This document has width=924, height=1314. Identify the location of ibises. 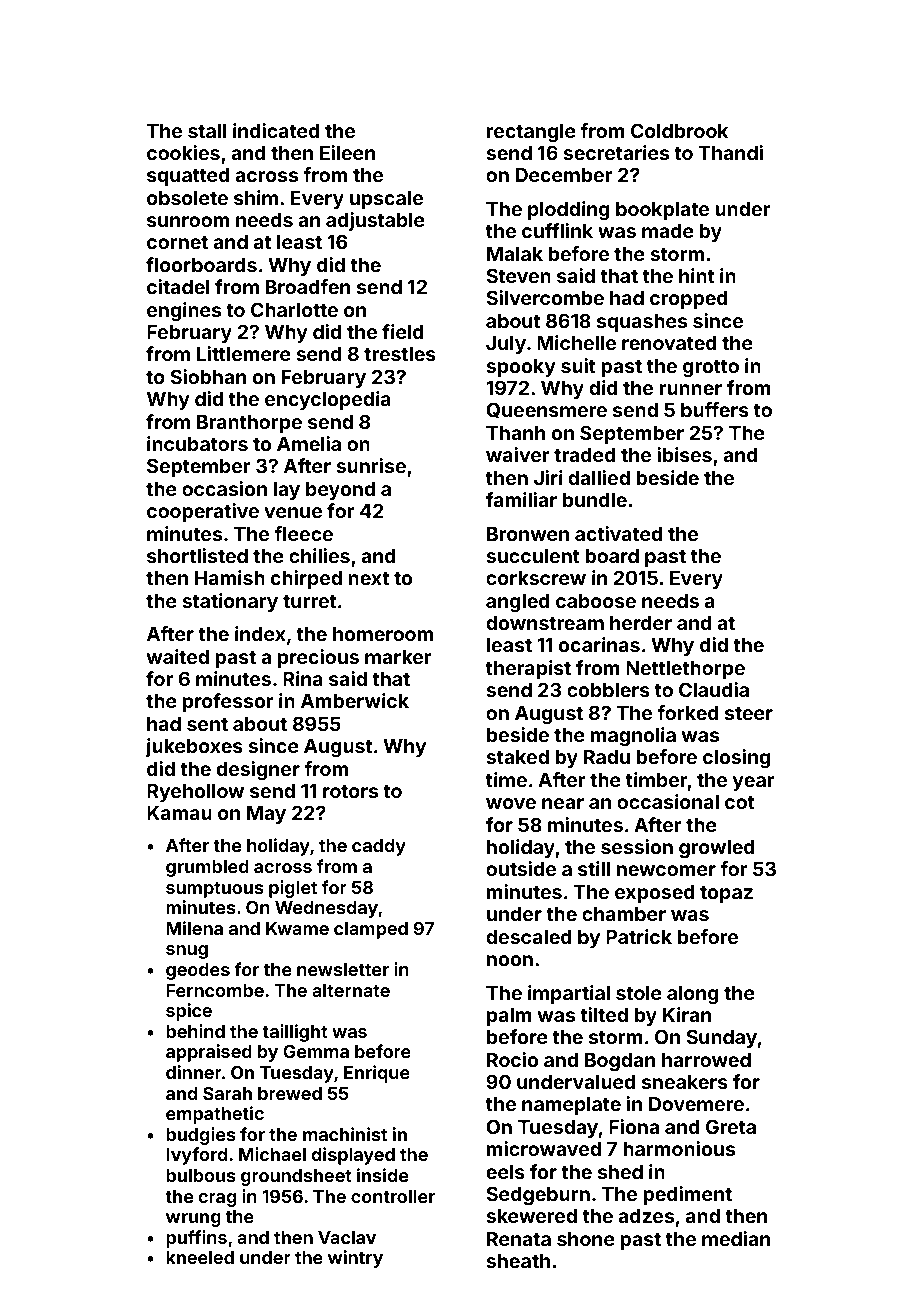
(684, 454).
